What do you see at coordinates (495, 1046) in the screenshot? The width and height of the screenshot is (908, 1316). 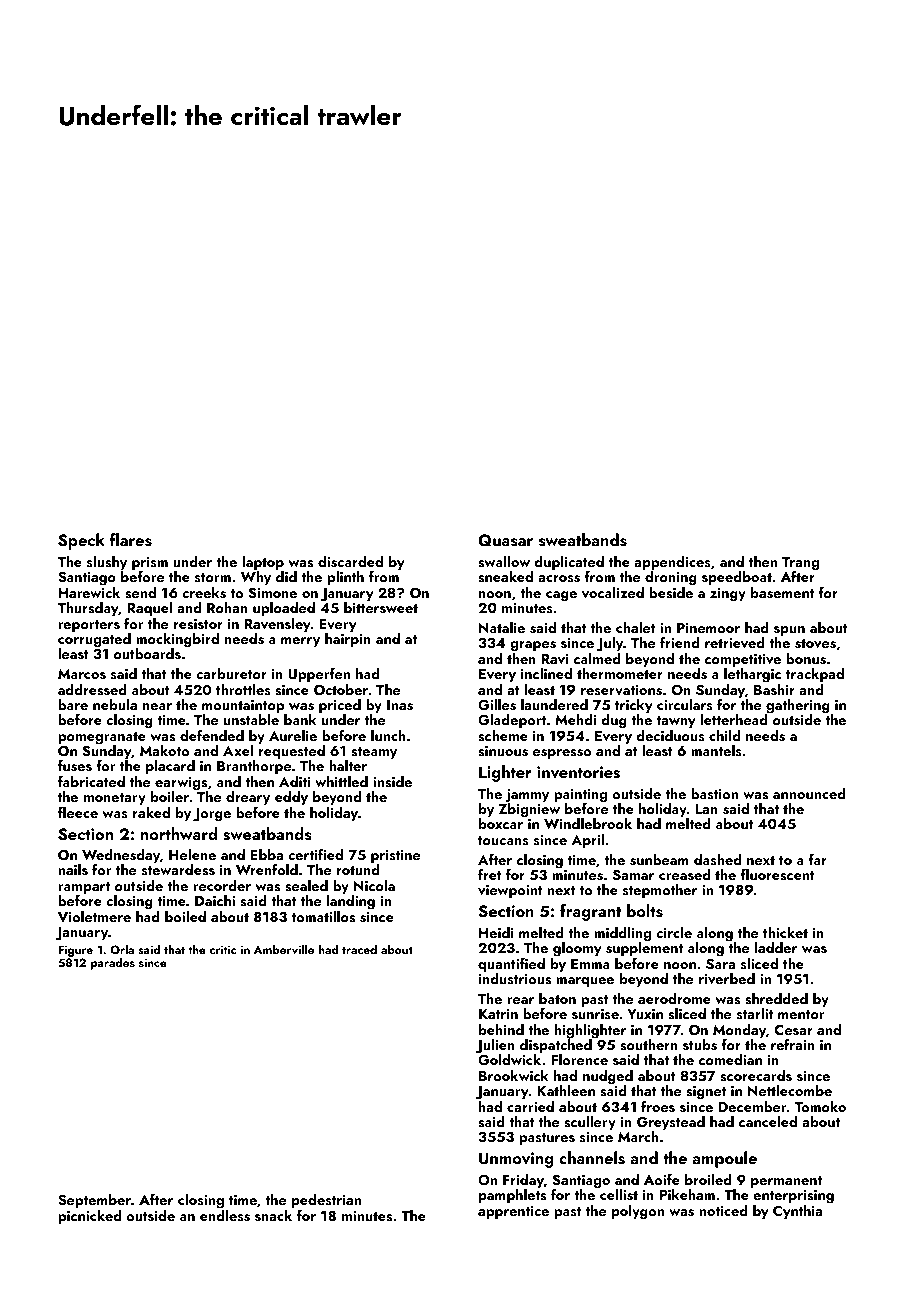 I see `Julien` at bounding box center [495, 1046].
